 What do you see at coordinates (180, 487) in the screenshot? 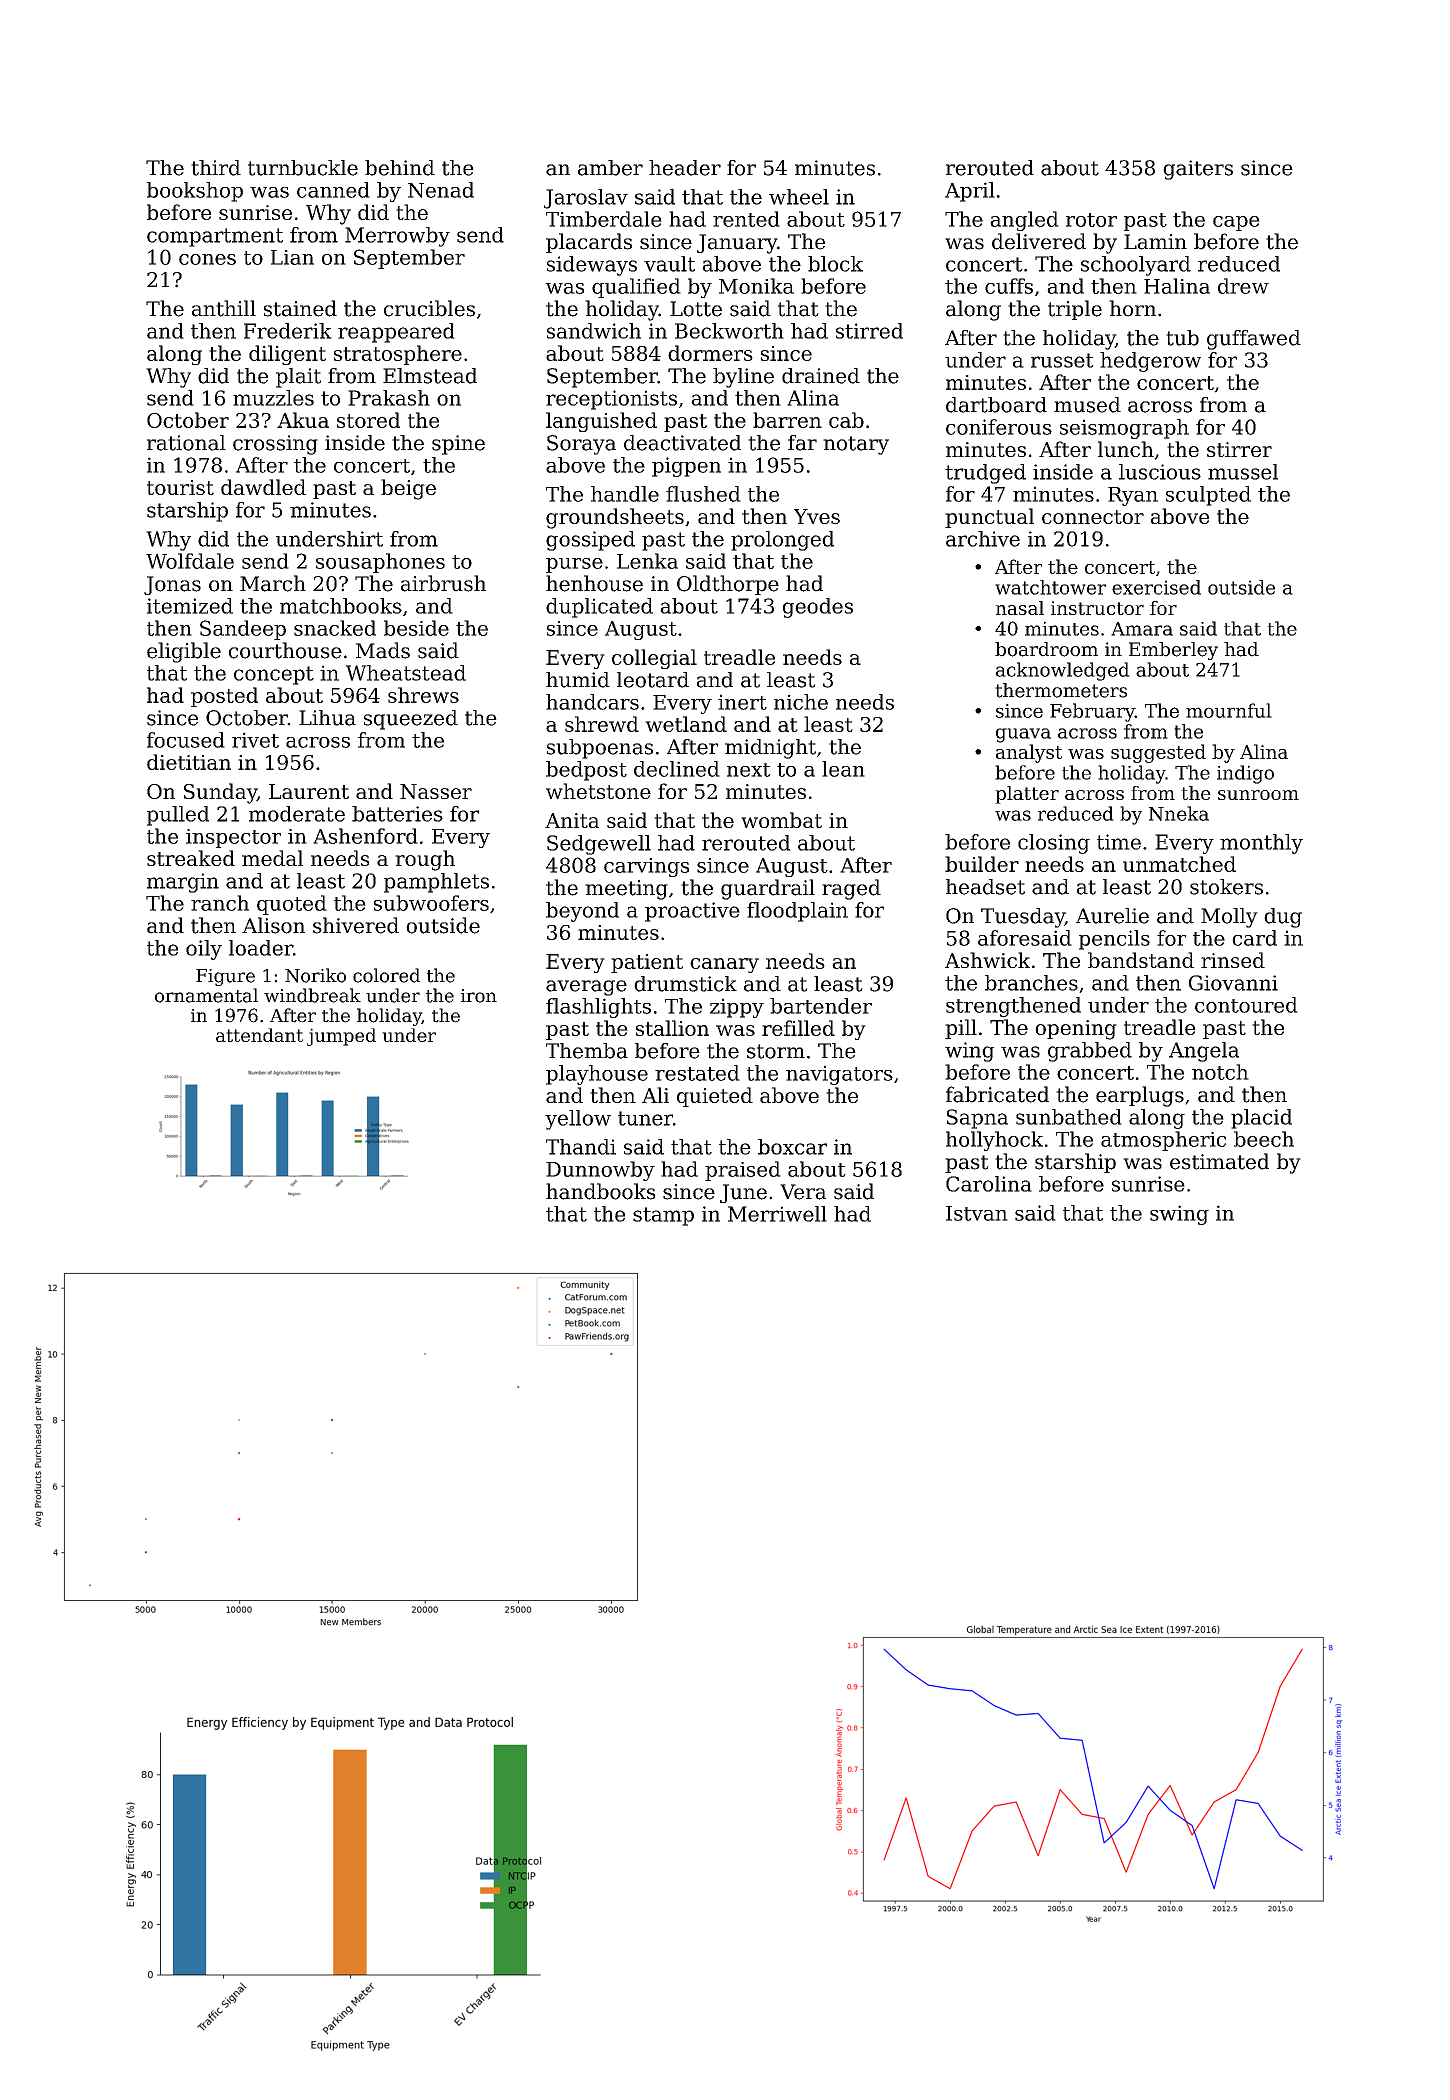
I see `tourist` at bounding box center [180, 487].
